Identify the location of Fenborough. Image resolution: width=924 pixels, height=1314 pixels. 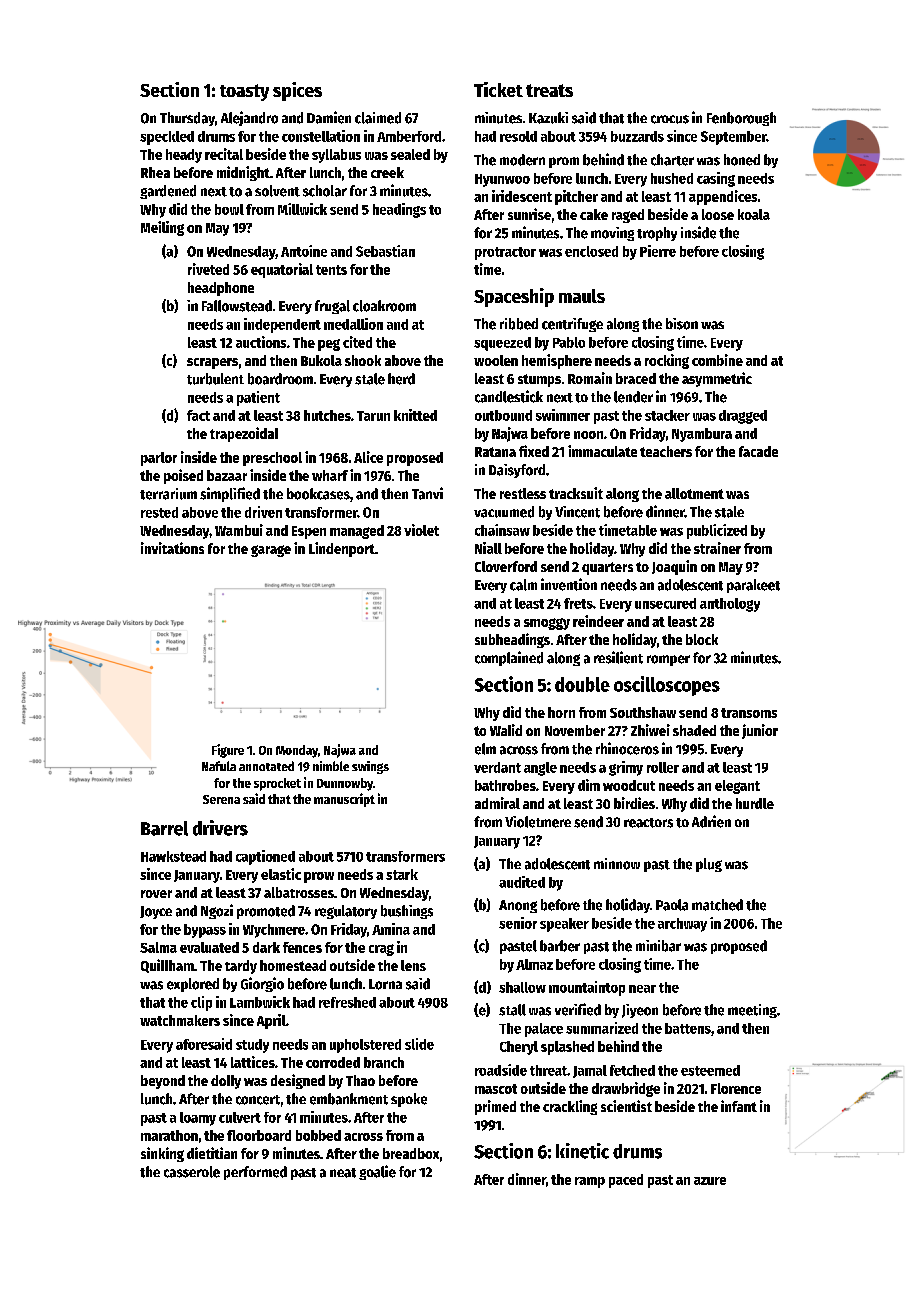
(741, 119).
